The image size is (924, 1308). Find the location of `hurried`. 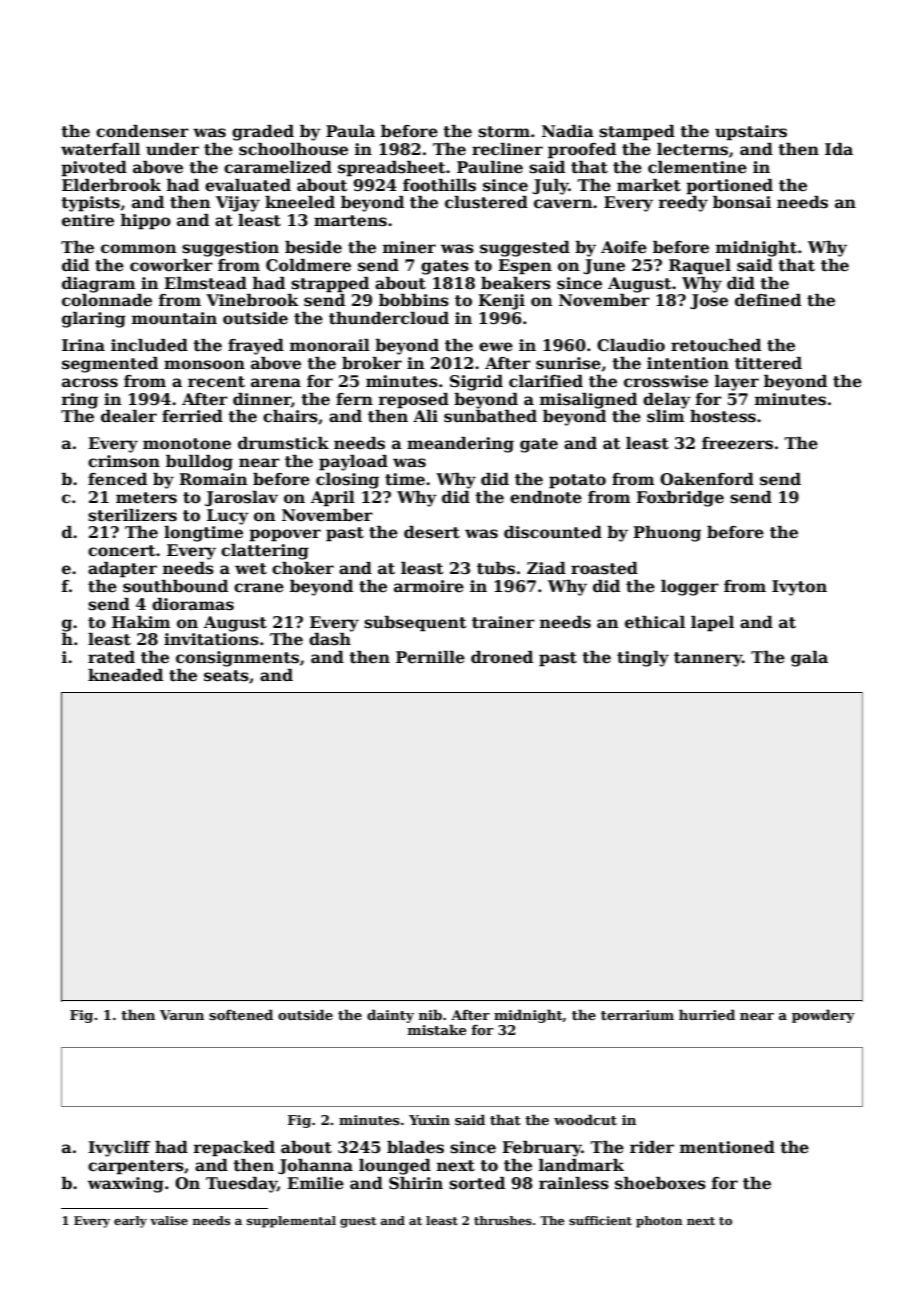

hurried is located at coordinates (707, 1014).
